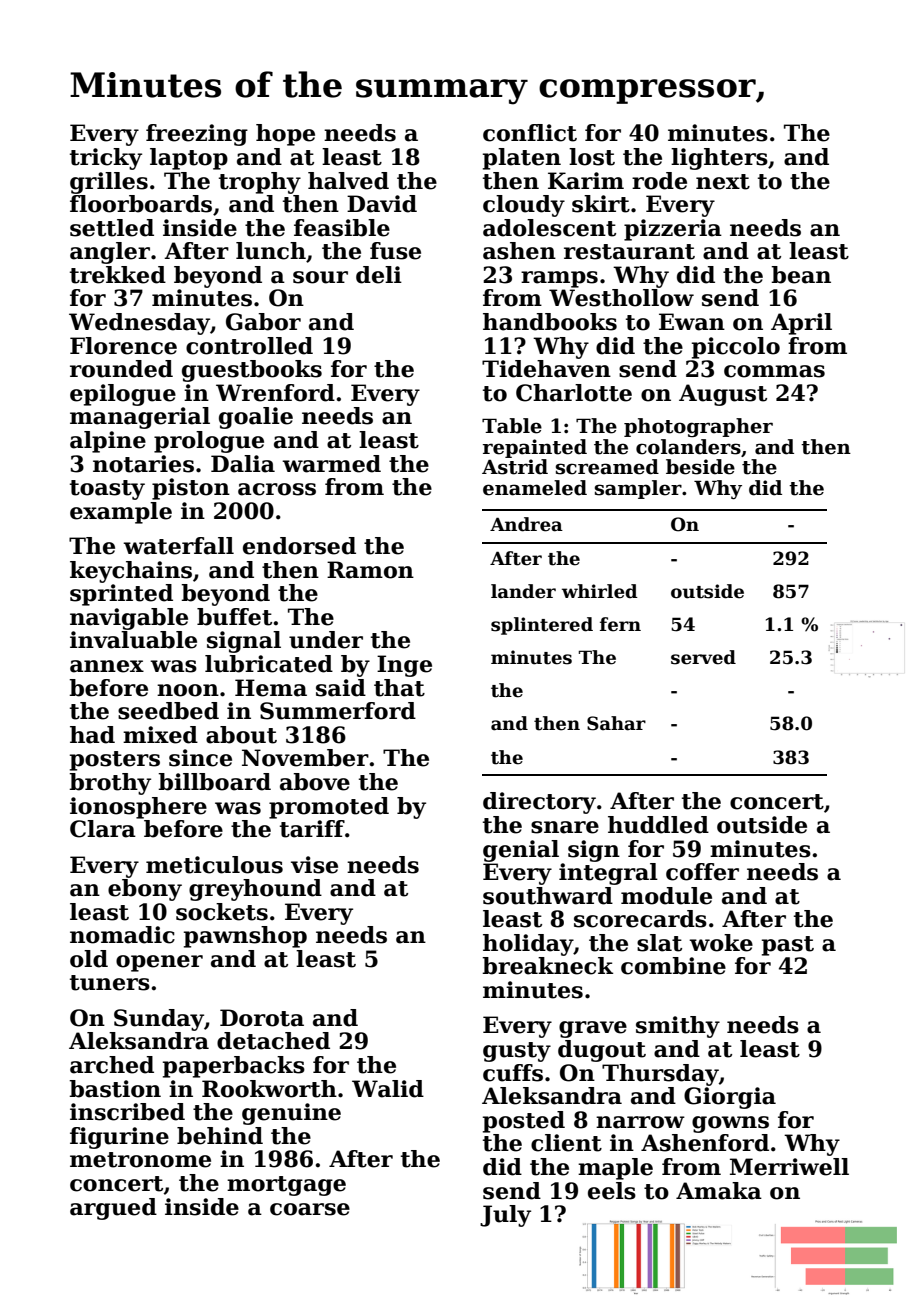  Describe the element at coordinates (530, 133) in the page. I see `conflict` at that location.
